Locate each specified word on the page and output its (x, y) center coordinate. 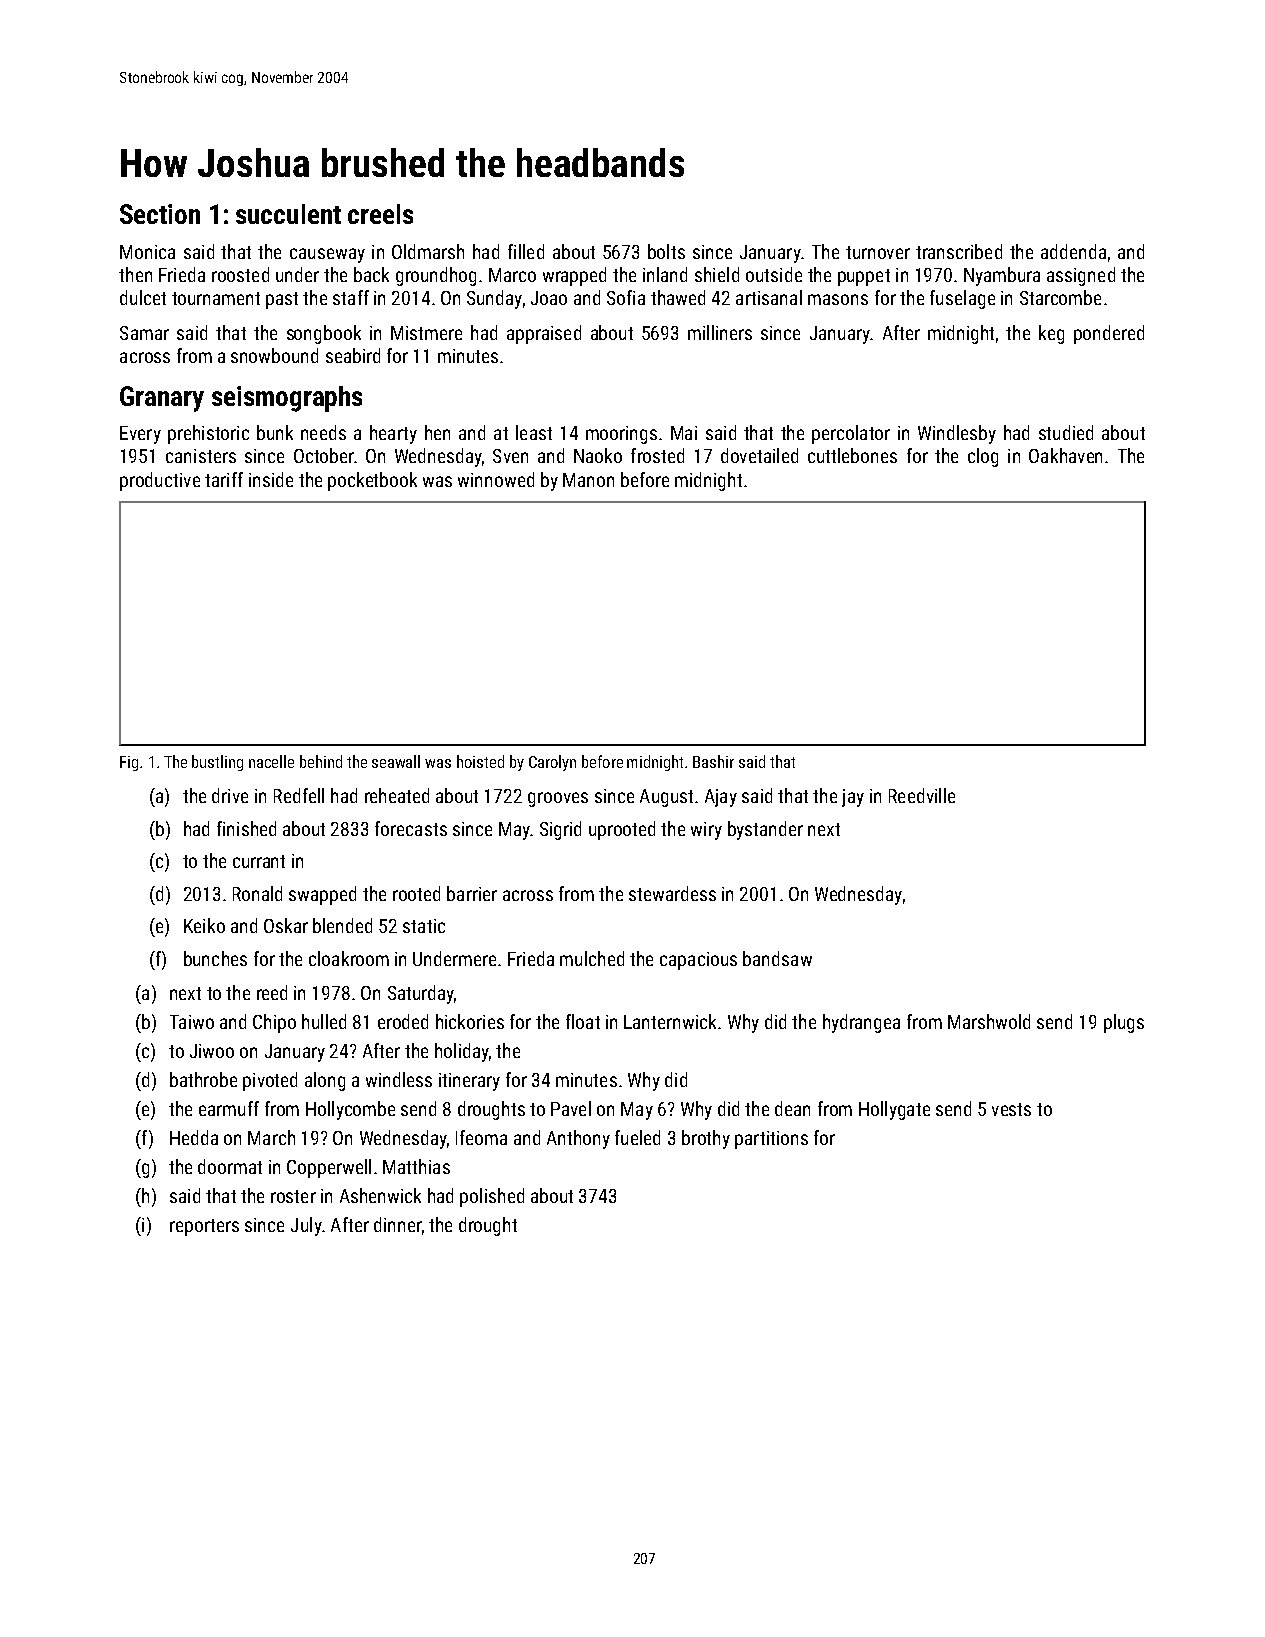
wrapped (574, 276)
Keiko (204, 925)
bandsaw (777, 958)
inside (271, 479)
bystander (765, 830)
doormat (230, 1166)
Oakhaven (1065, 455)
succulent (288, 214)
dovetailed (759, 455)
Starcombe (1060, 297)
